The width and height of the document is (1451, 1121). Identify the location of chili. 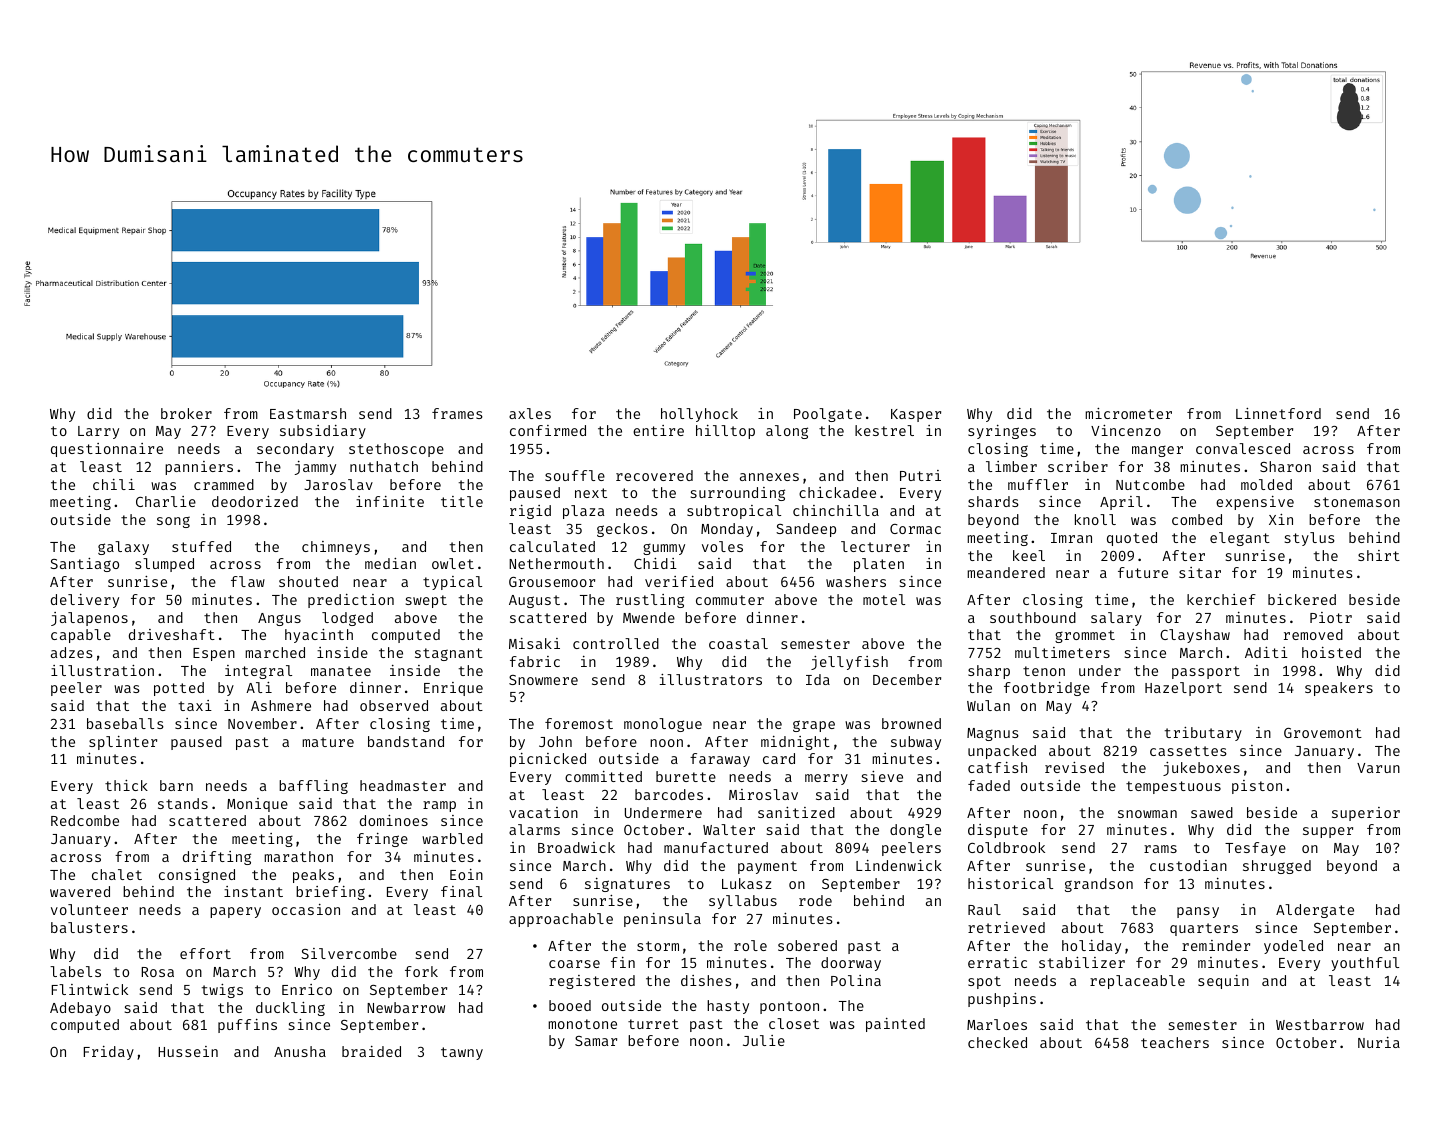
(114, 484).
